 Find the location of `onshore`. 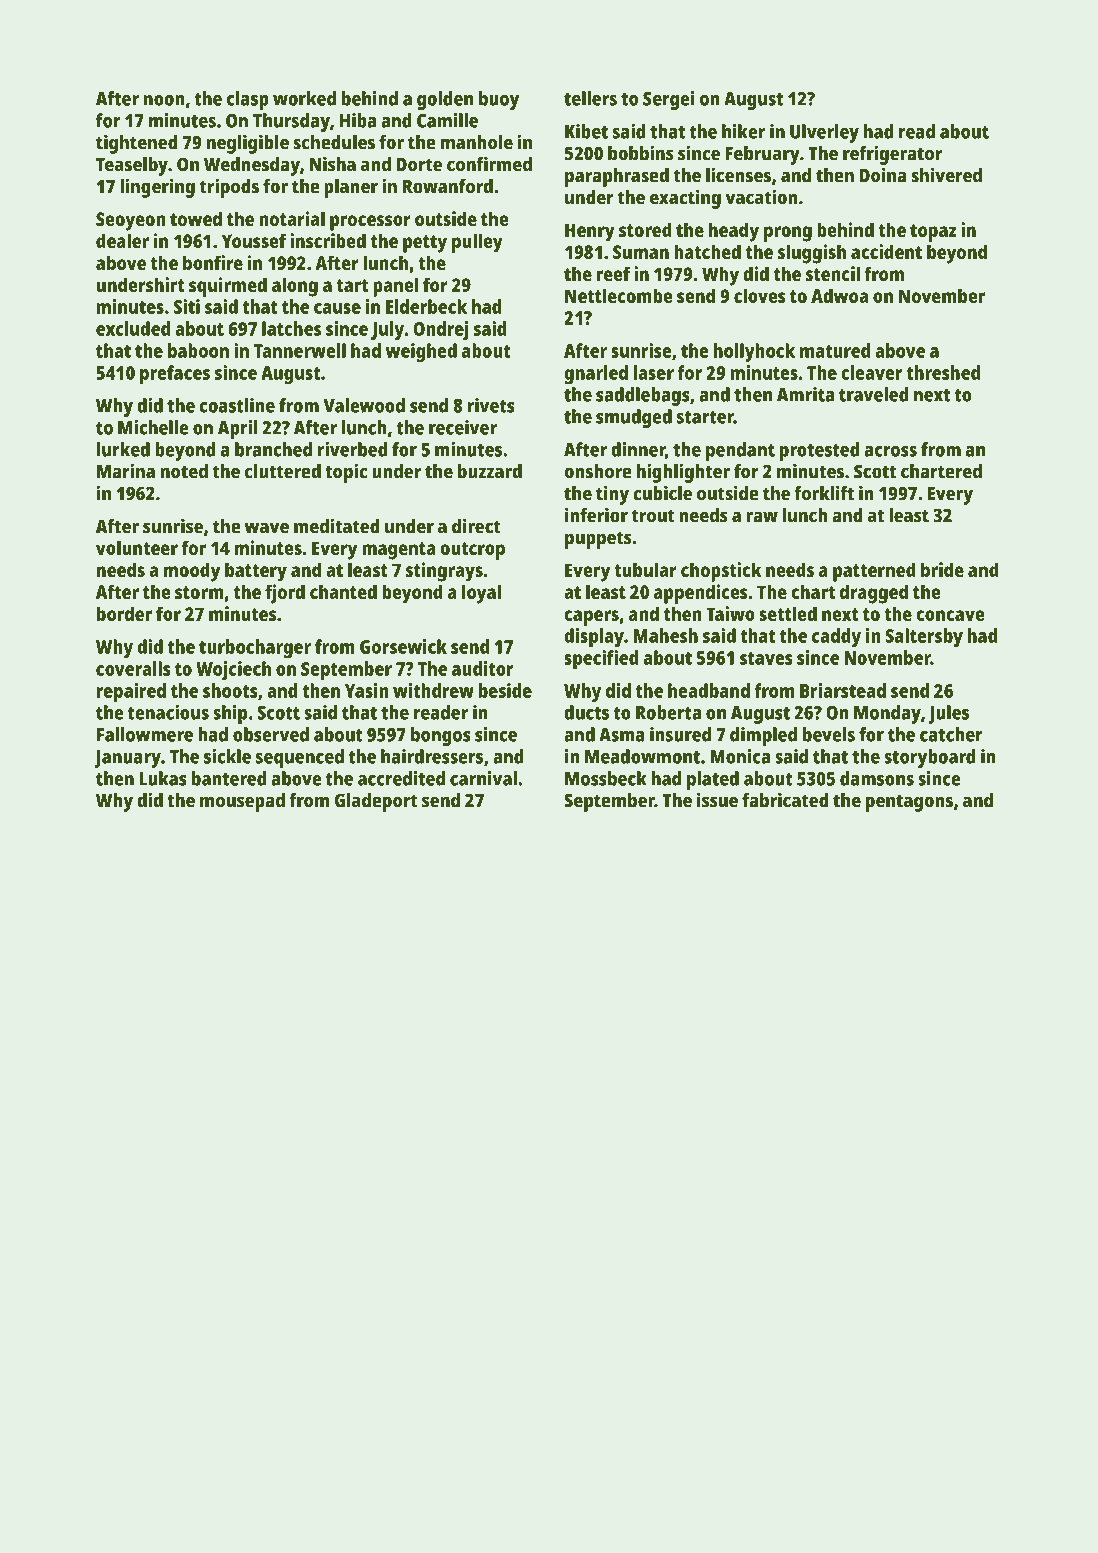

onshore is located at coordinates (598, 471).
